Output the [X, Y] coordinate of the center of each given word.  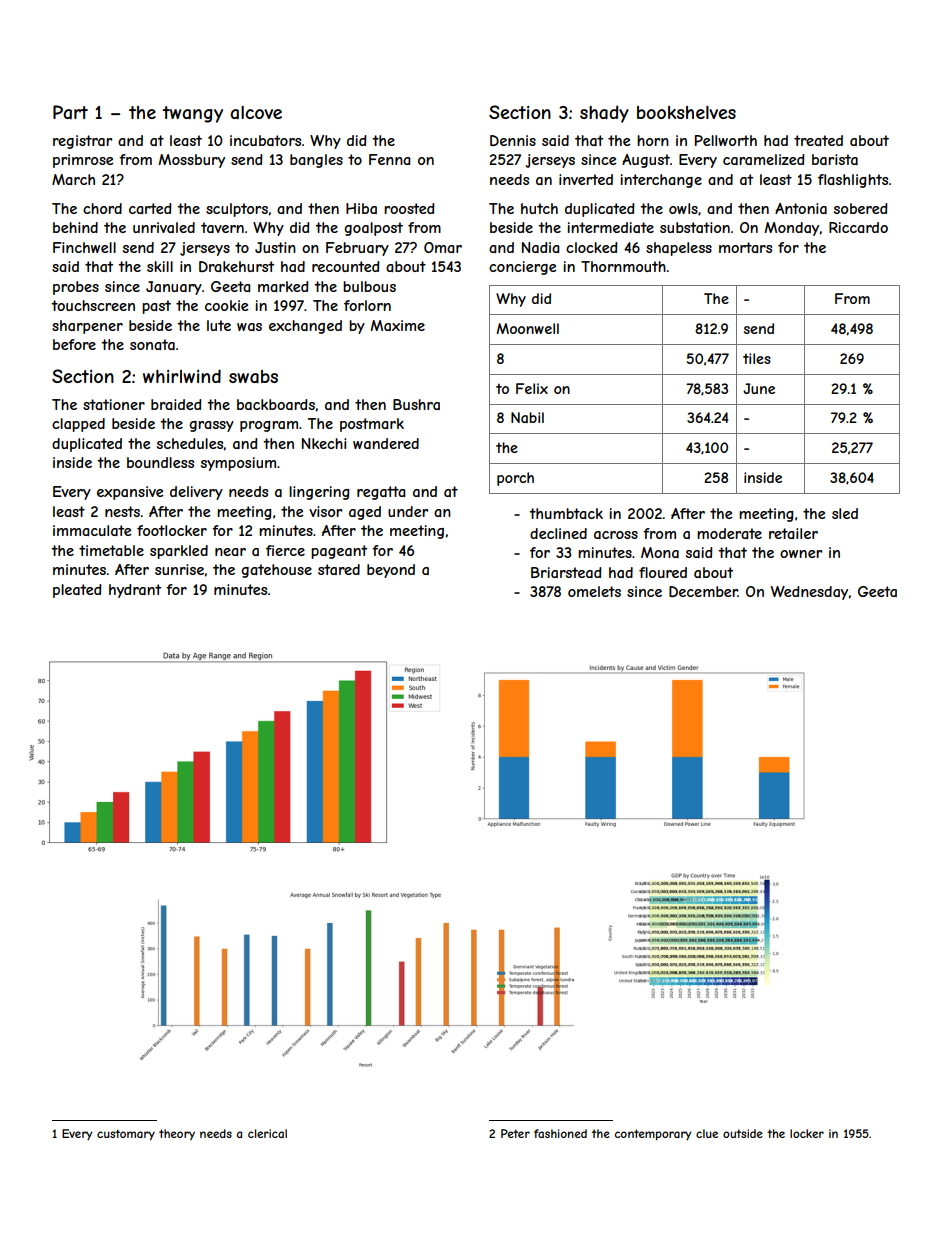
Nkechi [324, 443]
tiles [757, 358]
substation [695, 227]
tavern [222, 227]
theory [177, 1134]
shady [604, 114]
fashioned [560, 1133]
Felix [532, 388]
